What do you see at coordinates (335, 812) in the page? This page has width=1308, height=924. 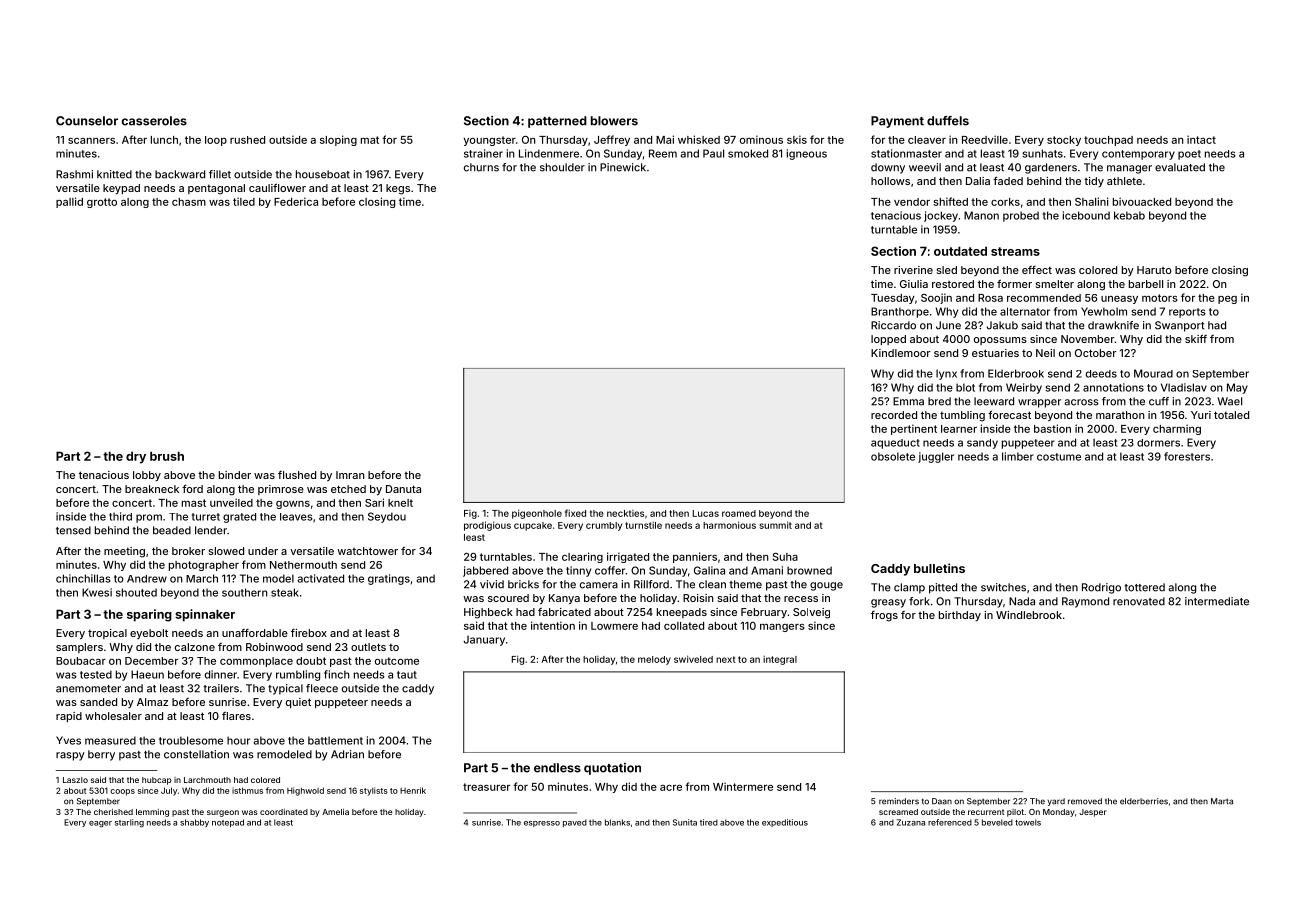 I see `Amelia` at bounding box center [335, 812].
